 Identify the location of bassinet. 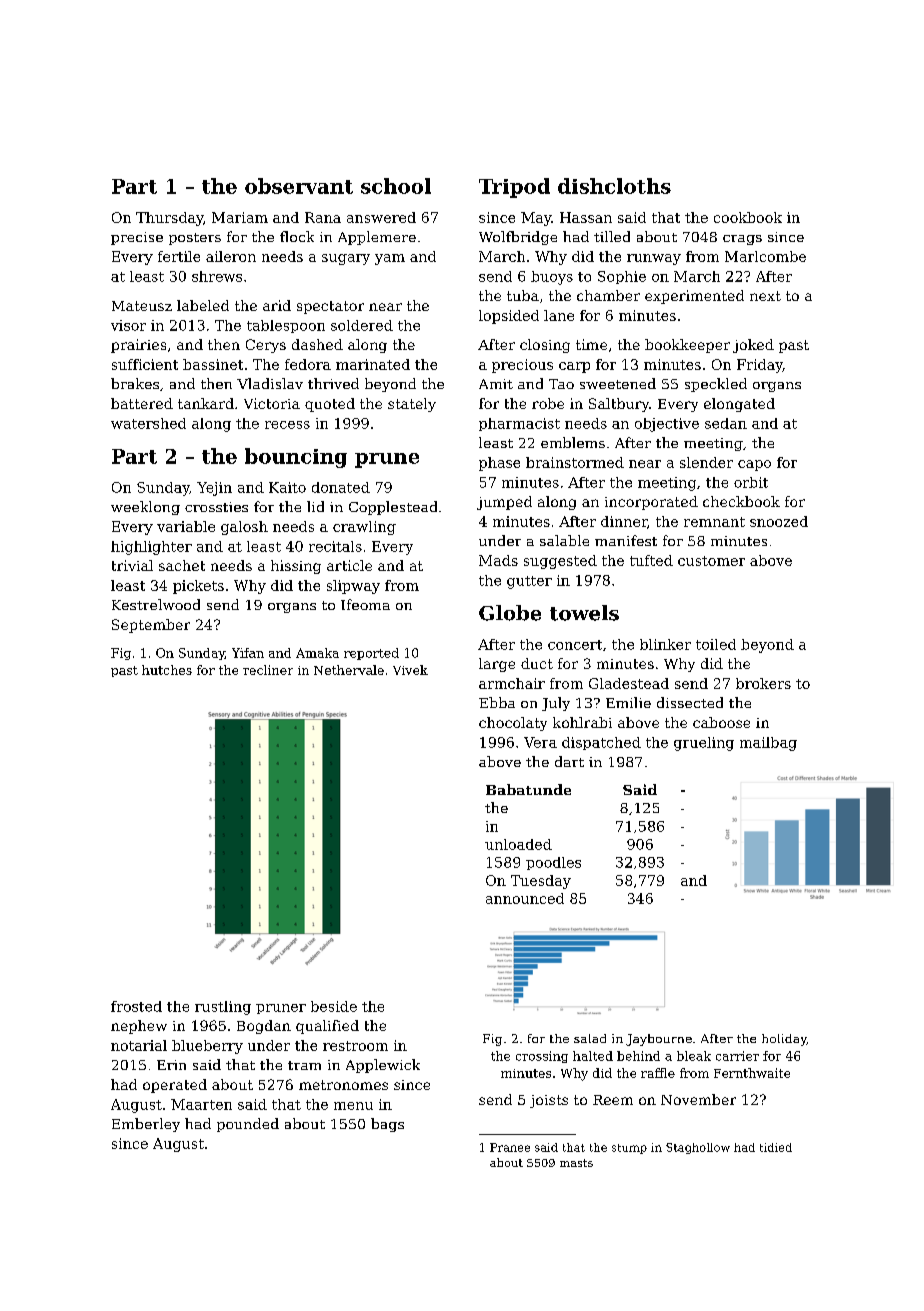
(213, 364).
